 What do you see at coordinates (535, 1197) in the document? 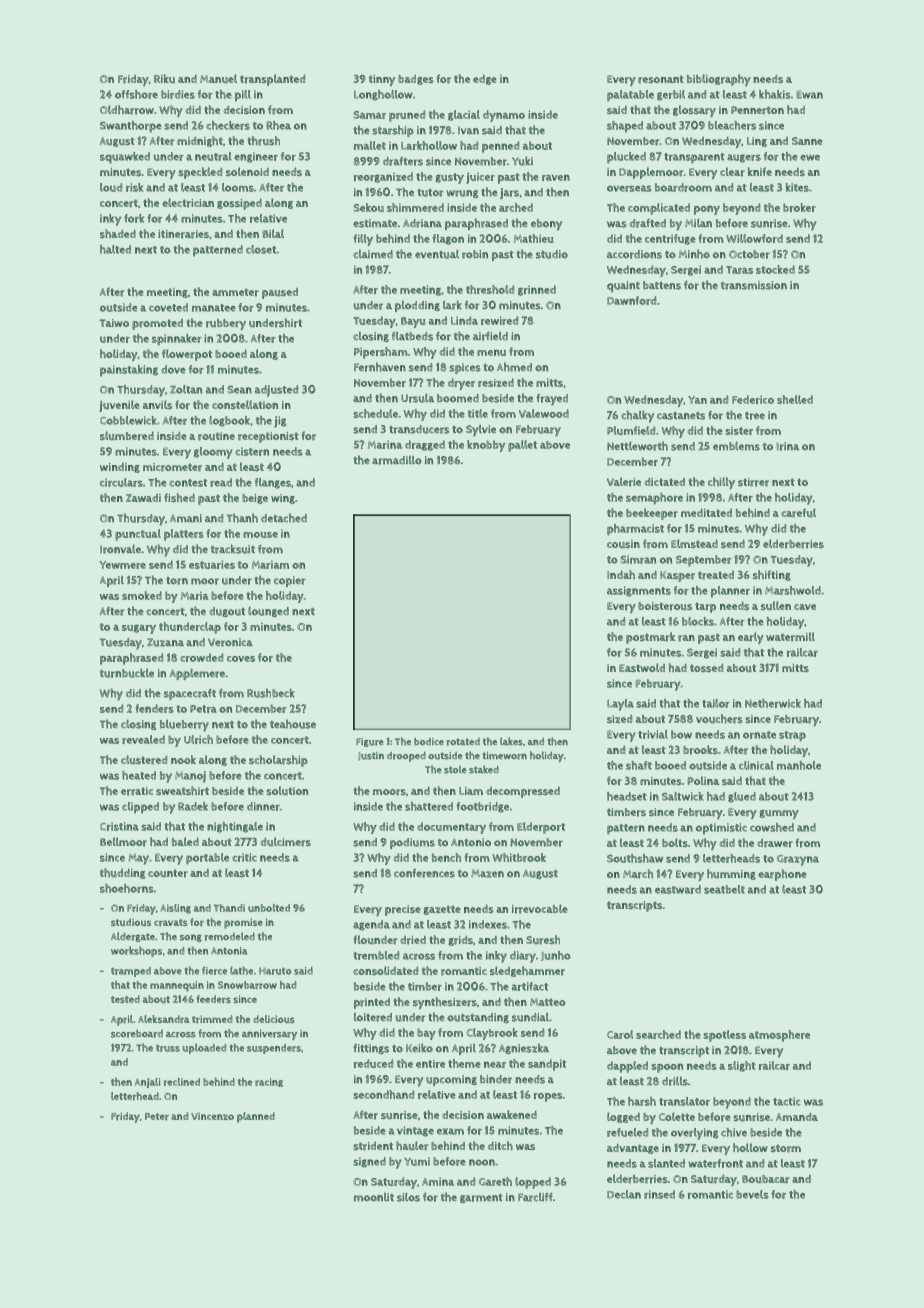
I see `Farcliff` at bounding box center [535, 1197].
